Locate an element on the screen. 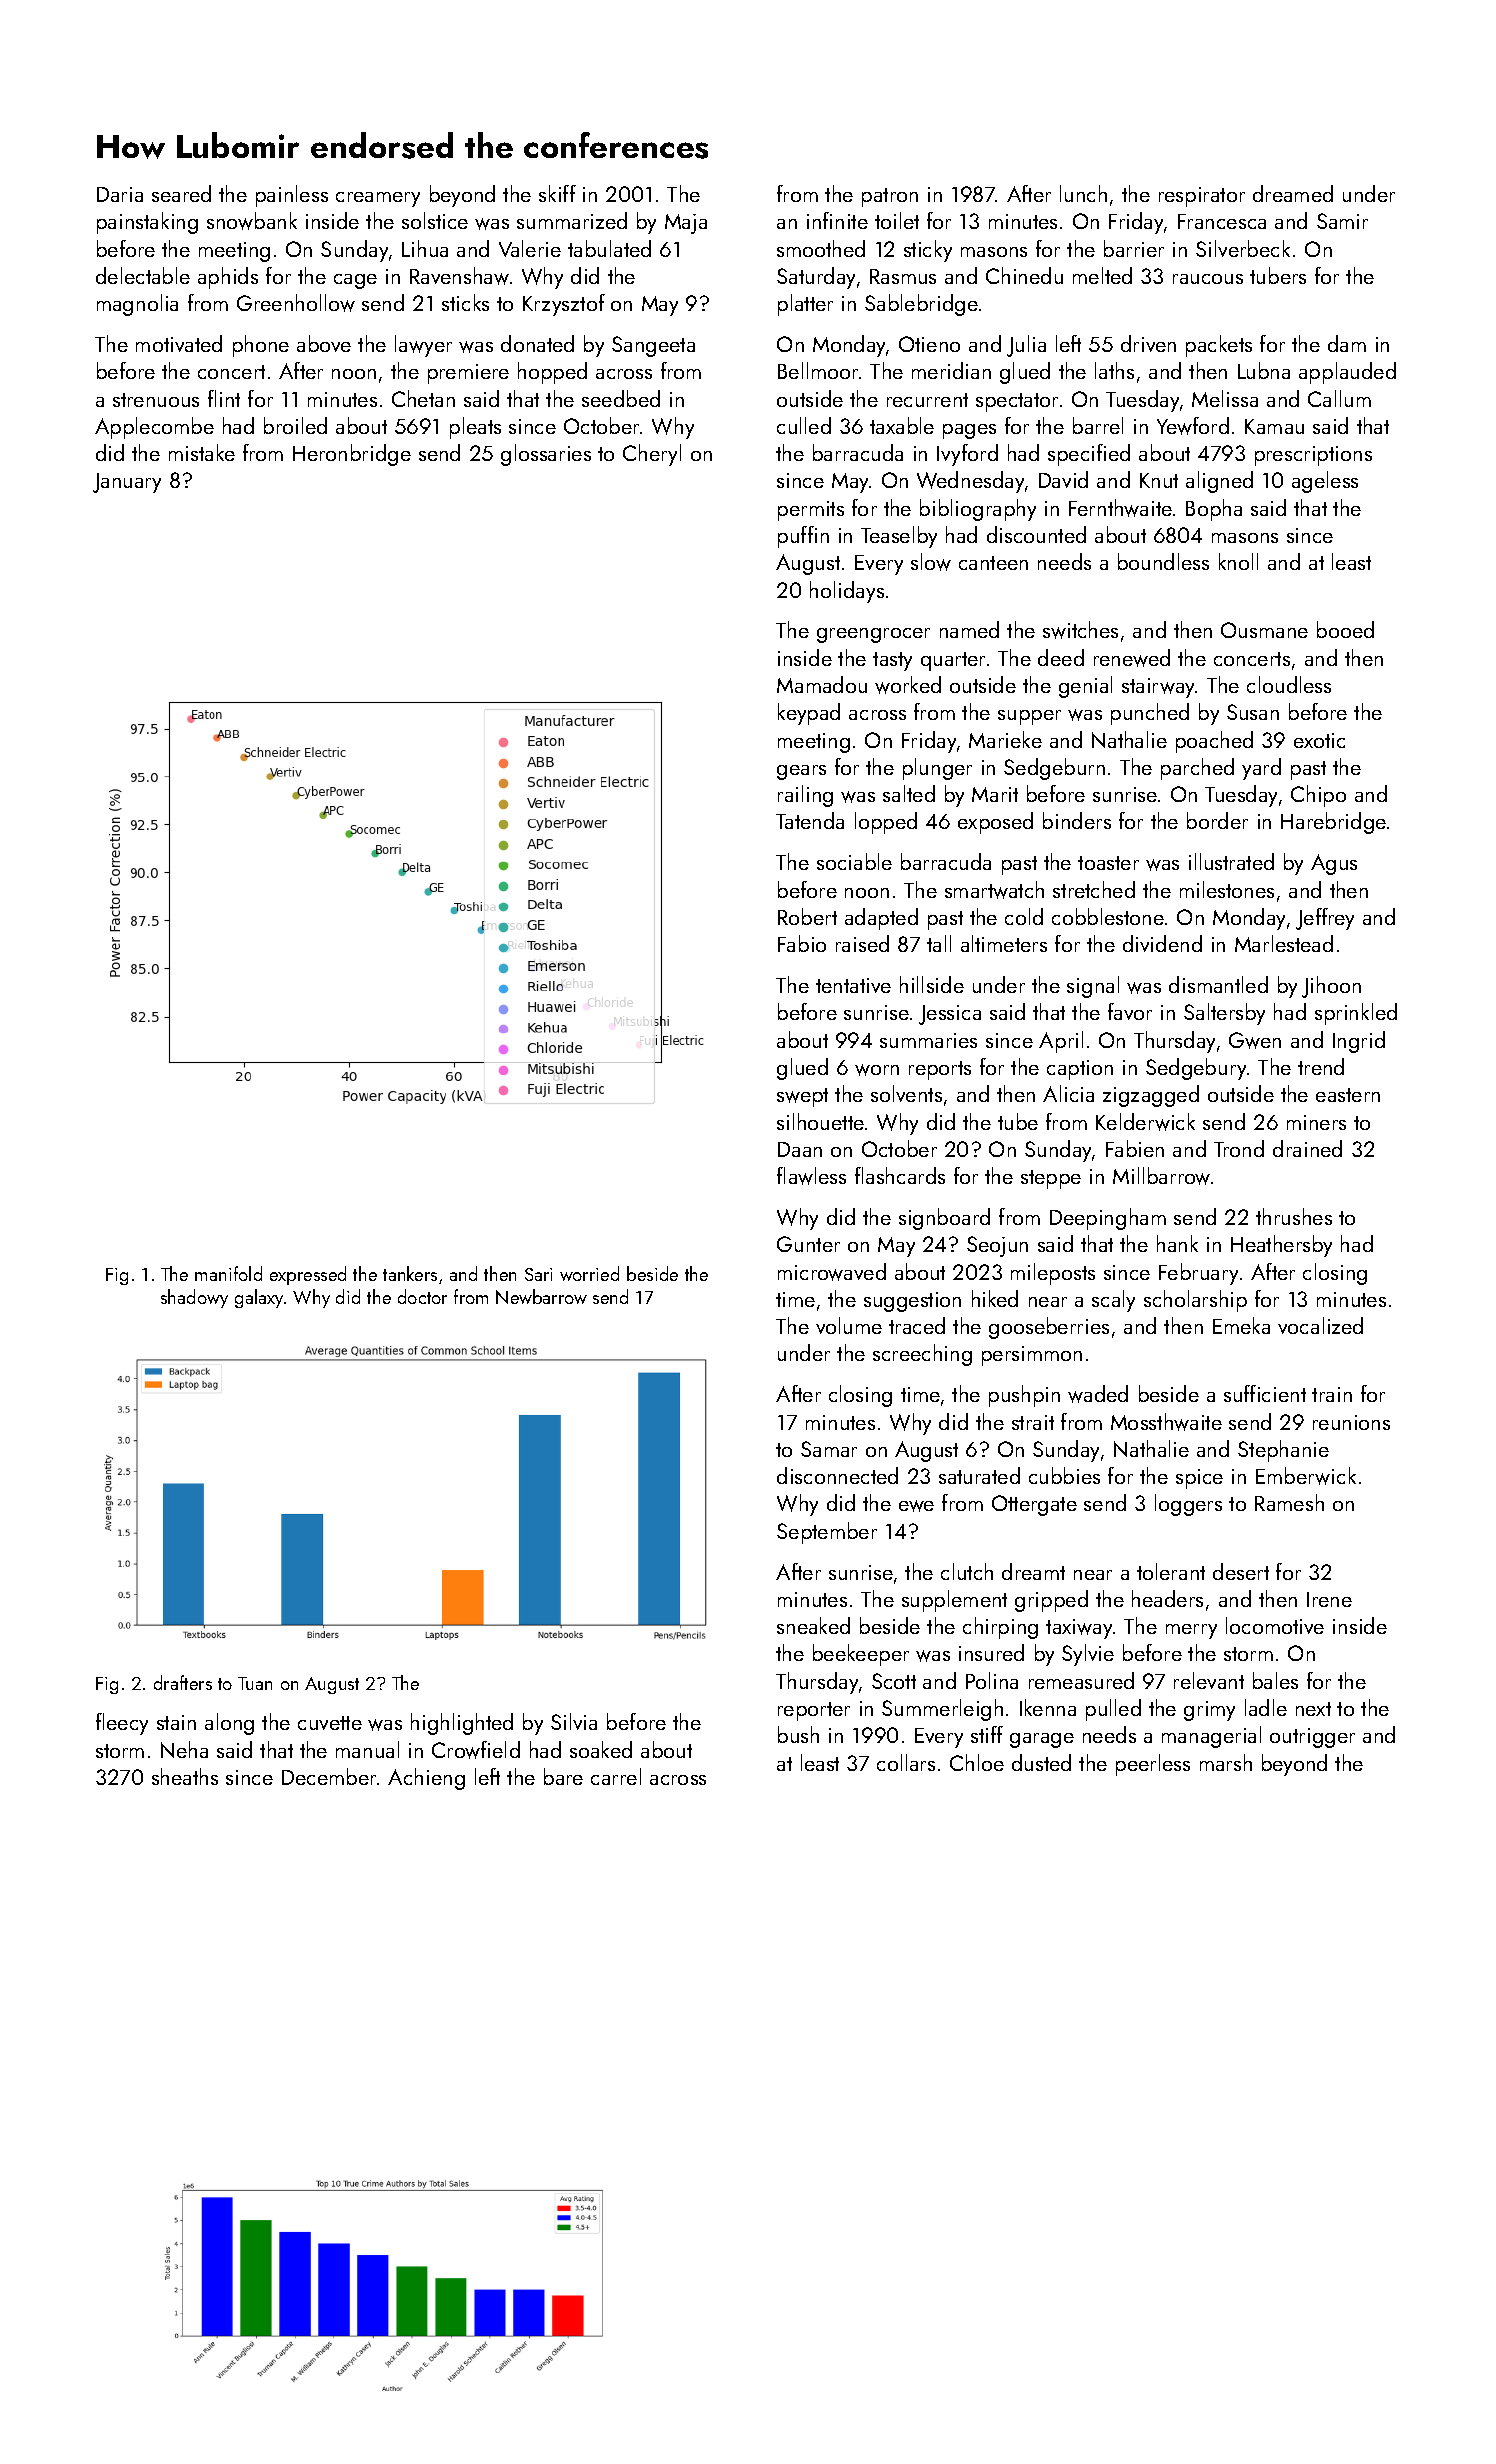 The width and height of the screenshot is (1496, 2464). manifold is located at coordinates (228, 1273).
